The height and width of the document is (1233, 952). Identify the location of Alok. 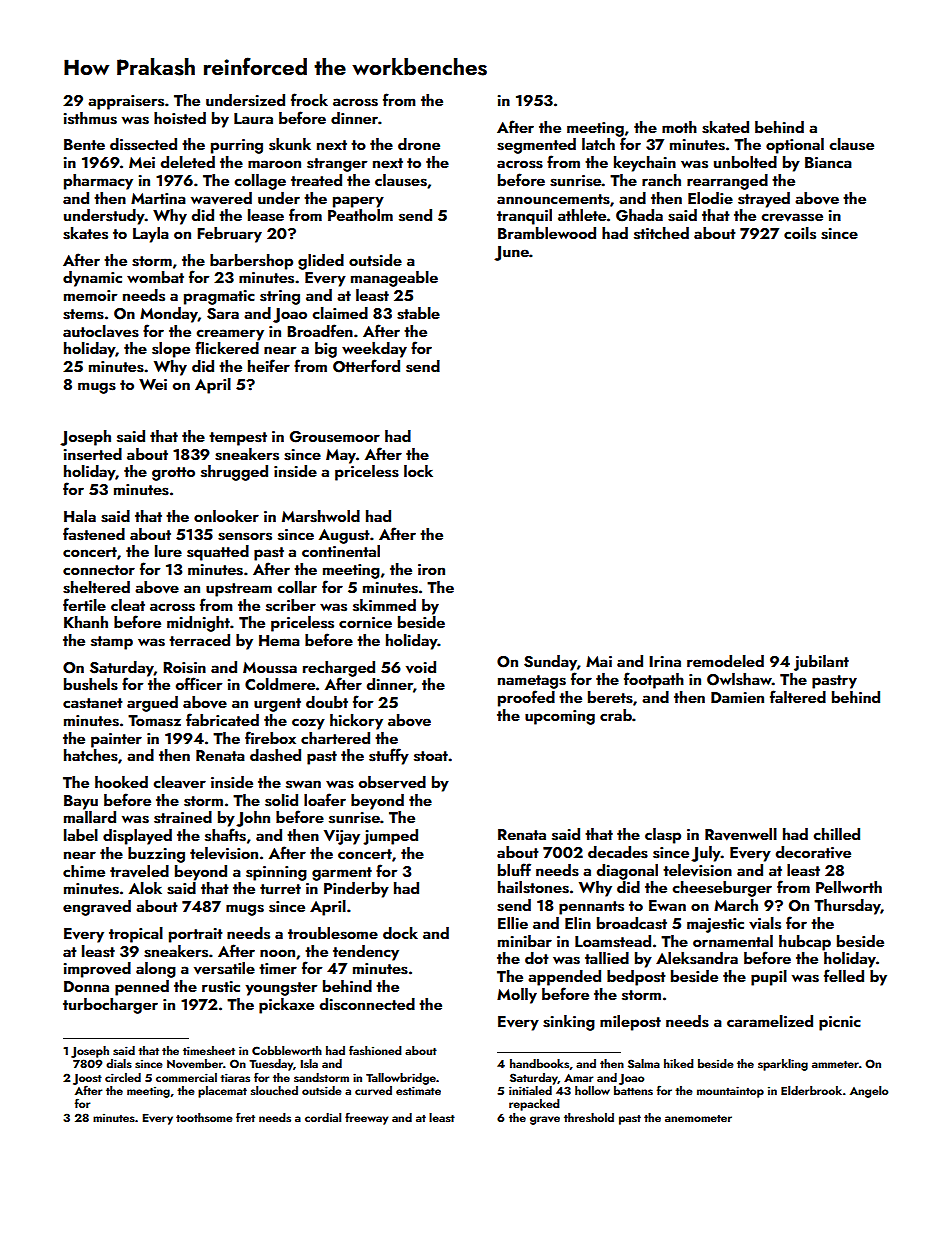
(145, 888).
